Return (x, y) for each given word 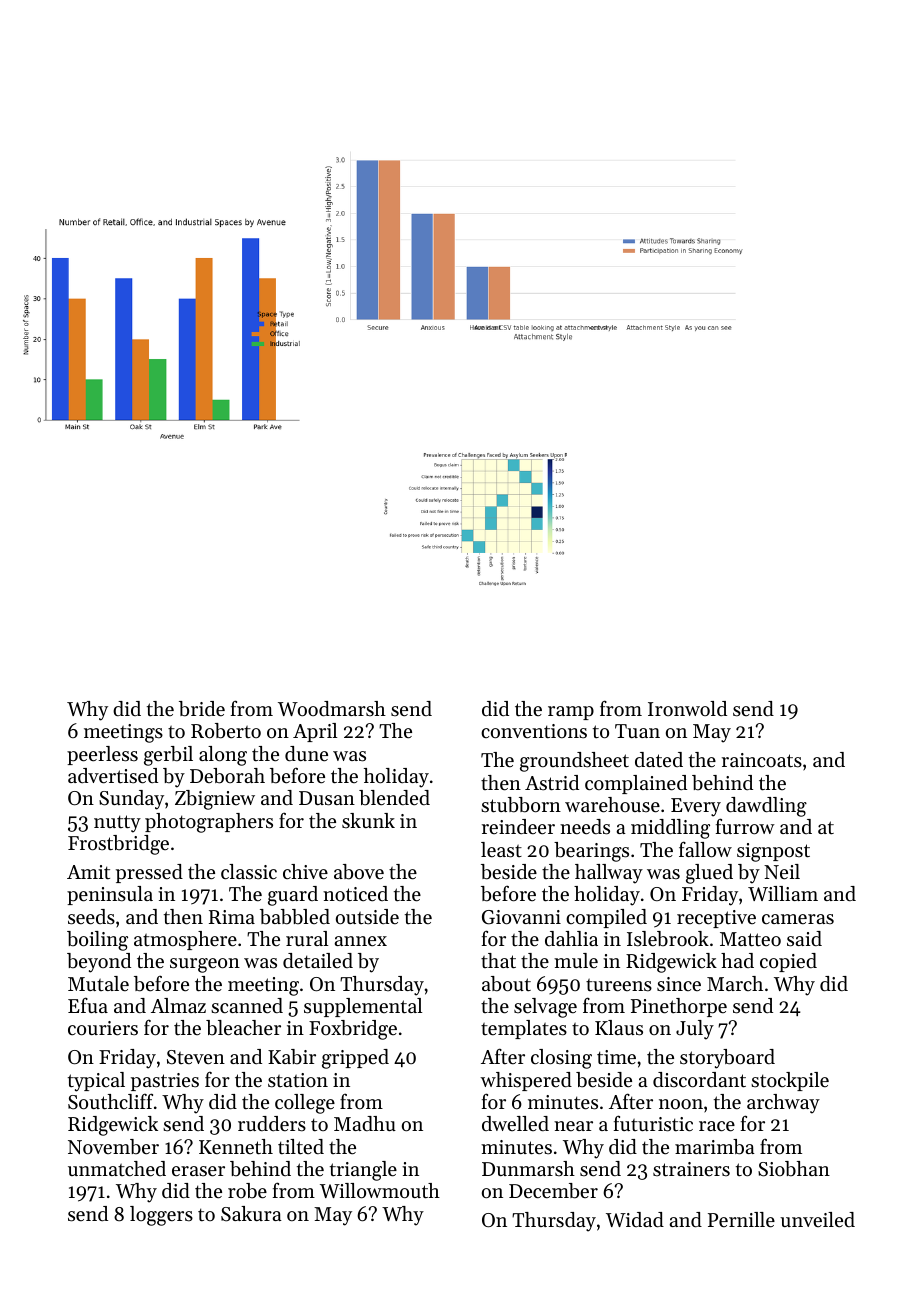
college (305, 1104)
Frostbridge (118, 845)
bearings (591, 852)
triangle (363, 1171)
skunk (368, 820)
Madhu (365, 1123)
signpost (773, 852)
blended (394, 798)
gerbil (168, 756)
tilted (301, 1147)
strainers (691, 1169)
